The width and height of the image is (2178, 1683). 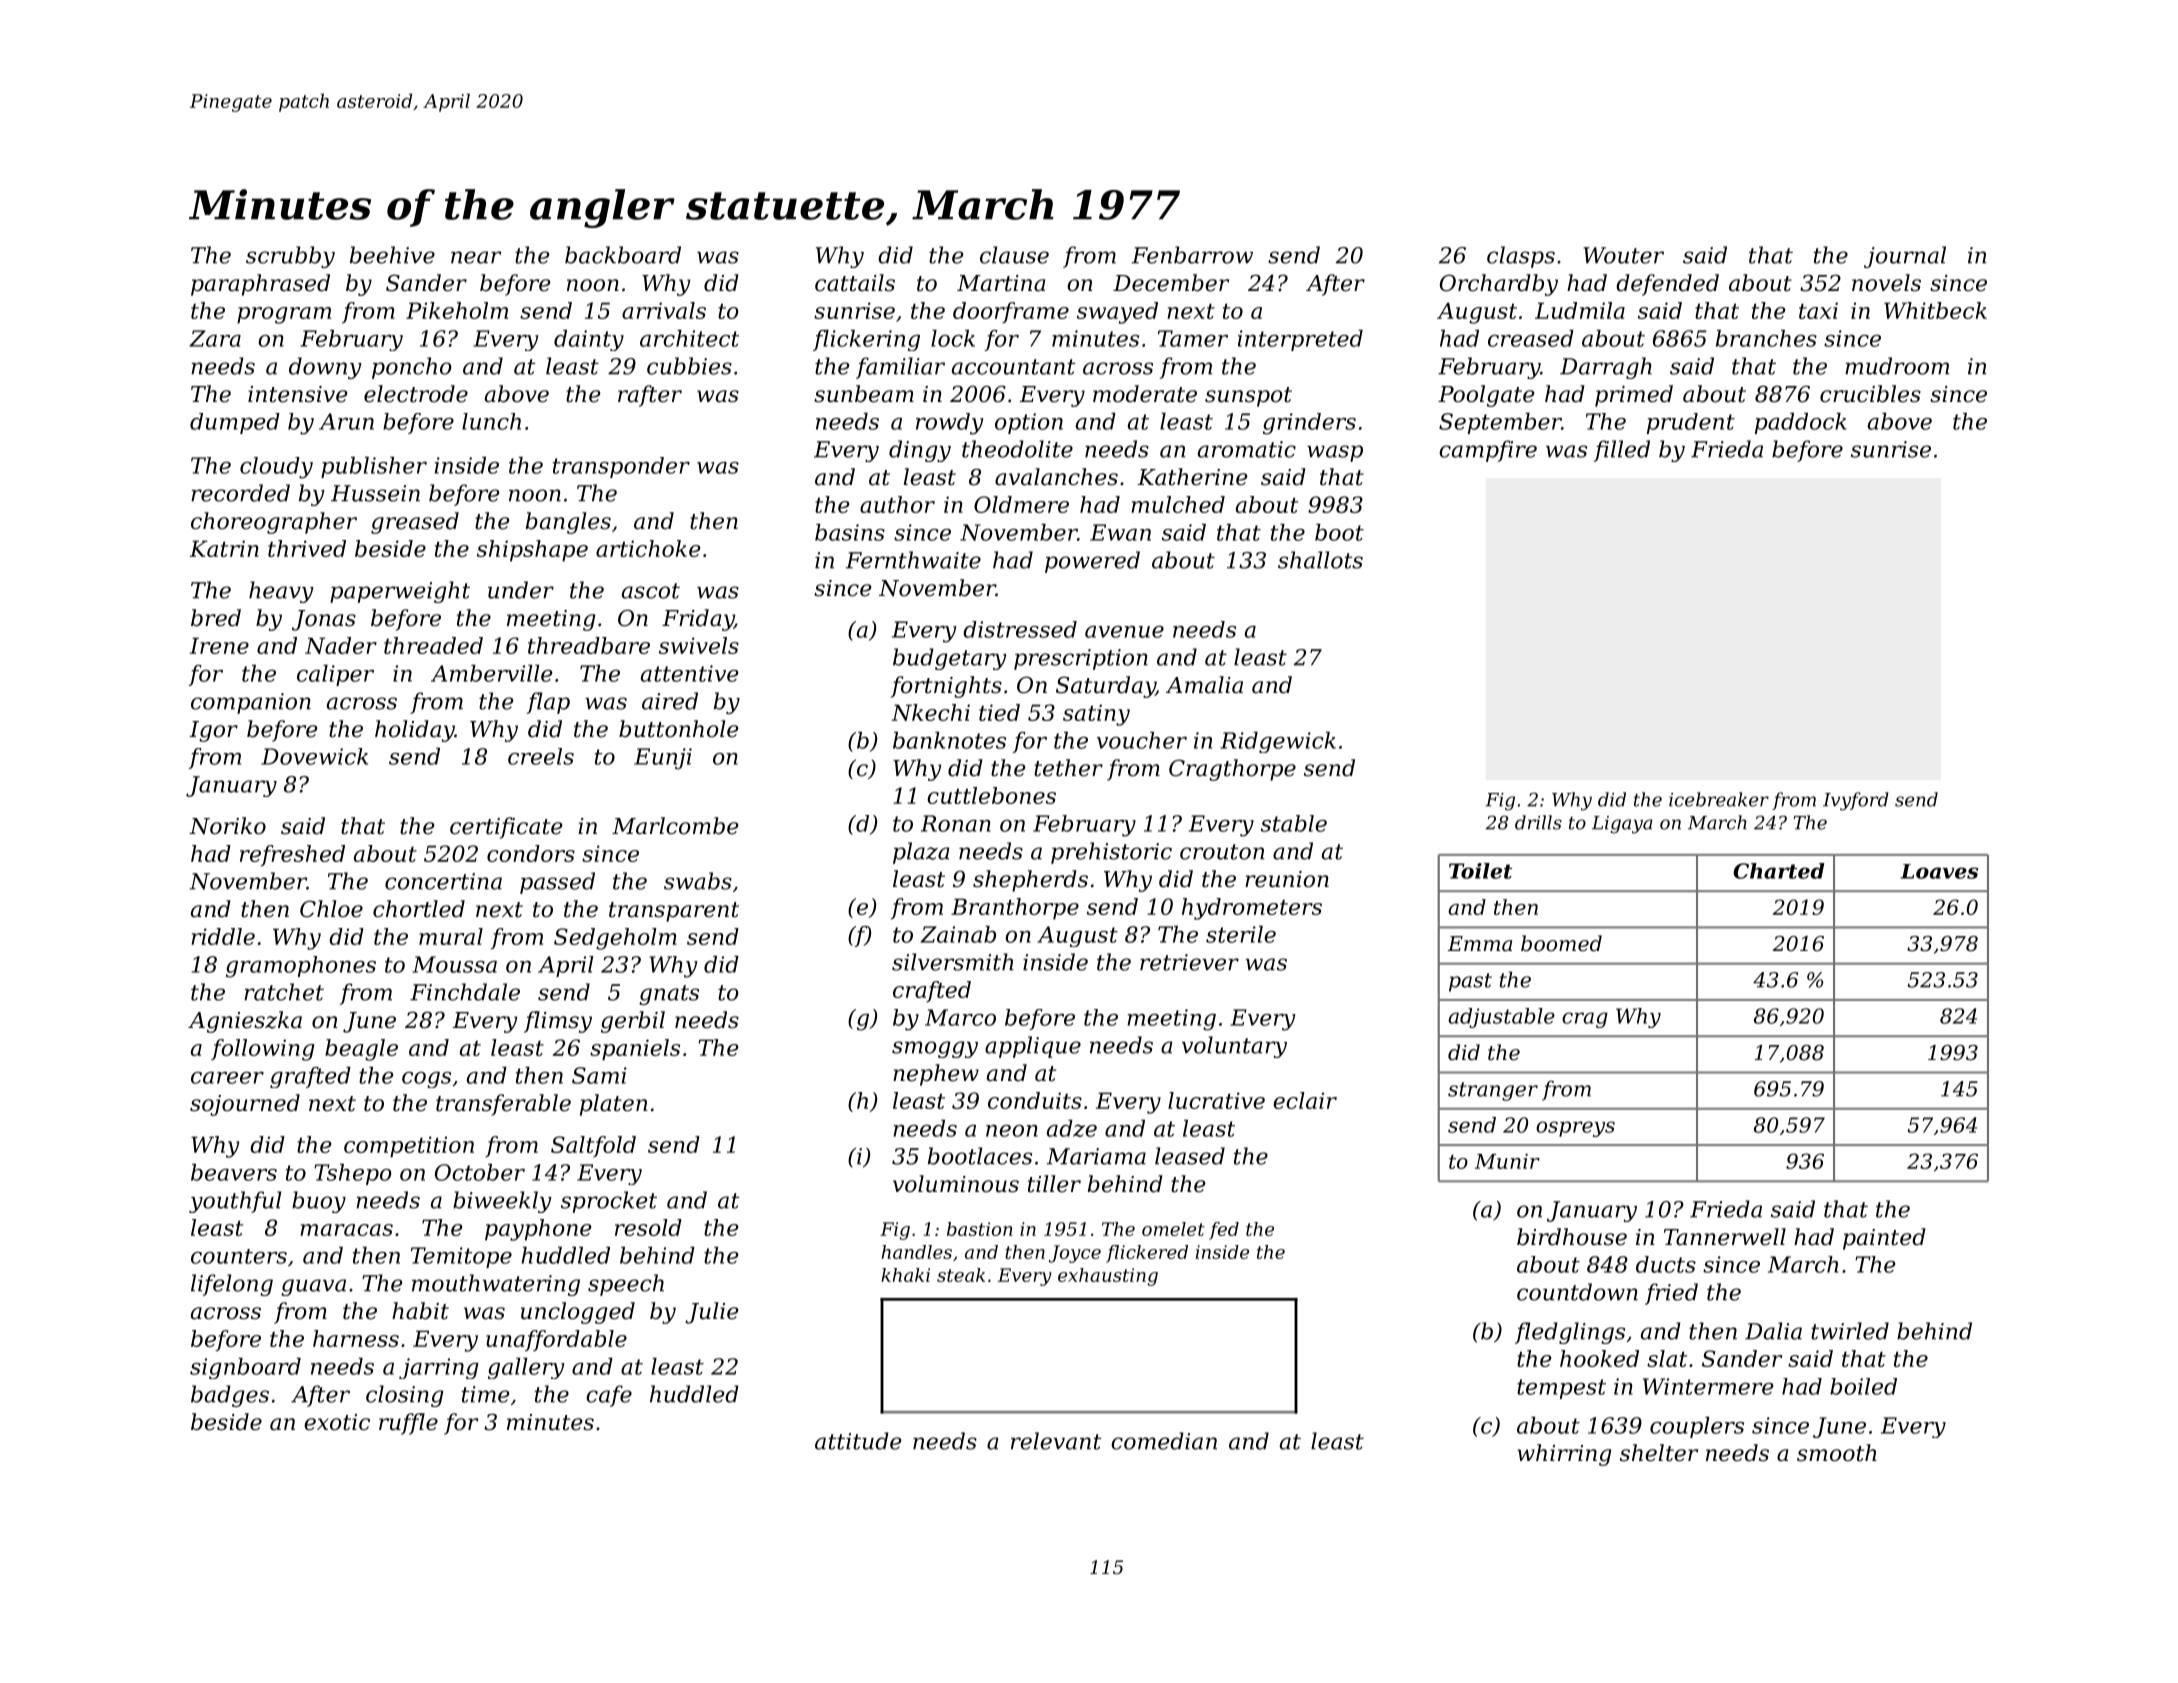 I want to click on relevant, so click(x=1056, y=1441).
